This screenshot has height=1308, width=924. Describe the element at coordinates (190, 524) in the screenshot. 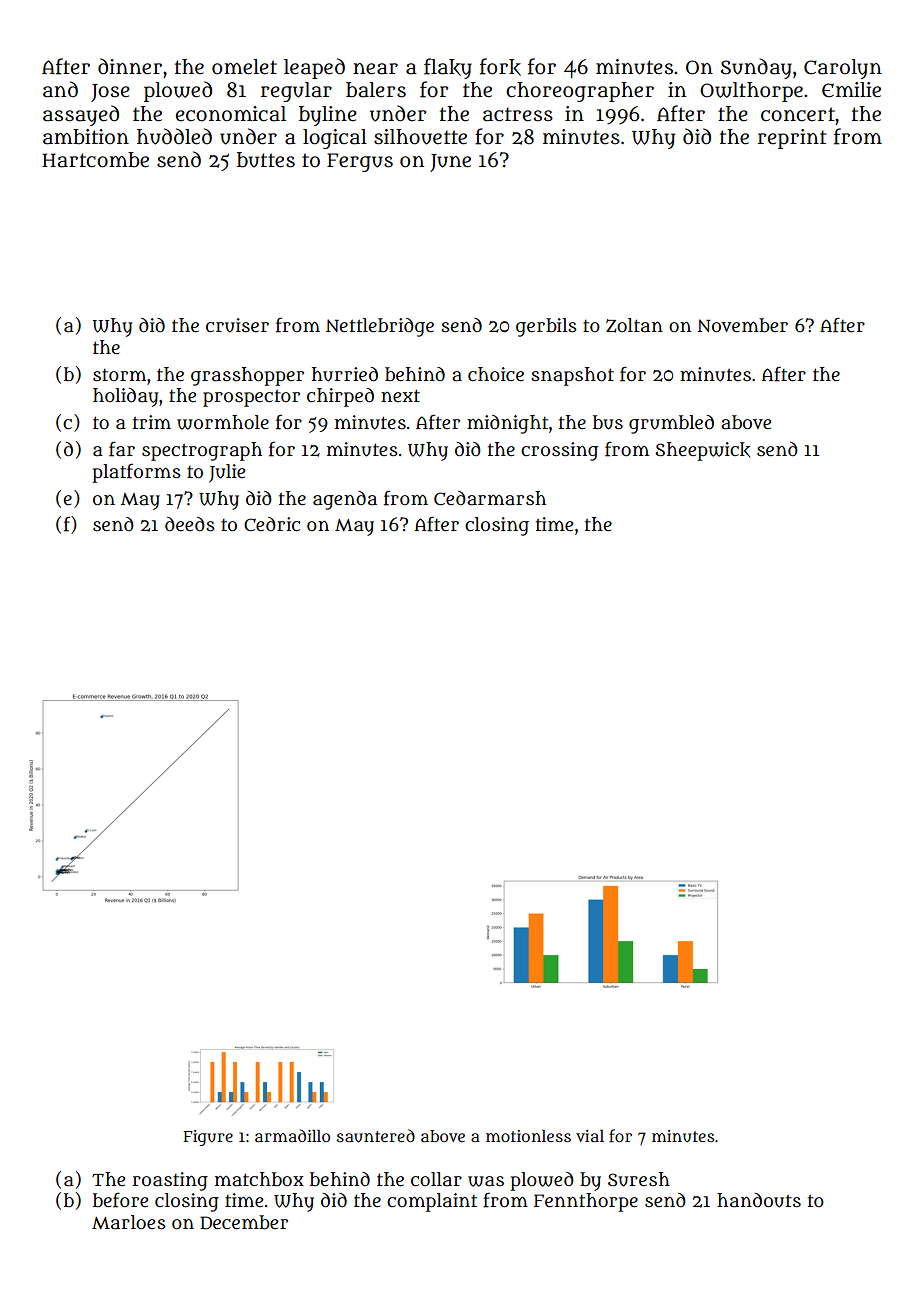

I see `deeds` at that location.
